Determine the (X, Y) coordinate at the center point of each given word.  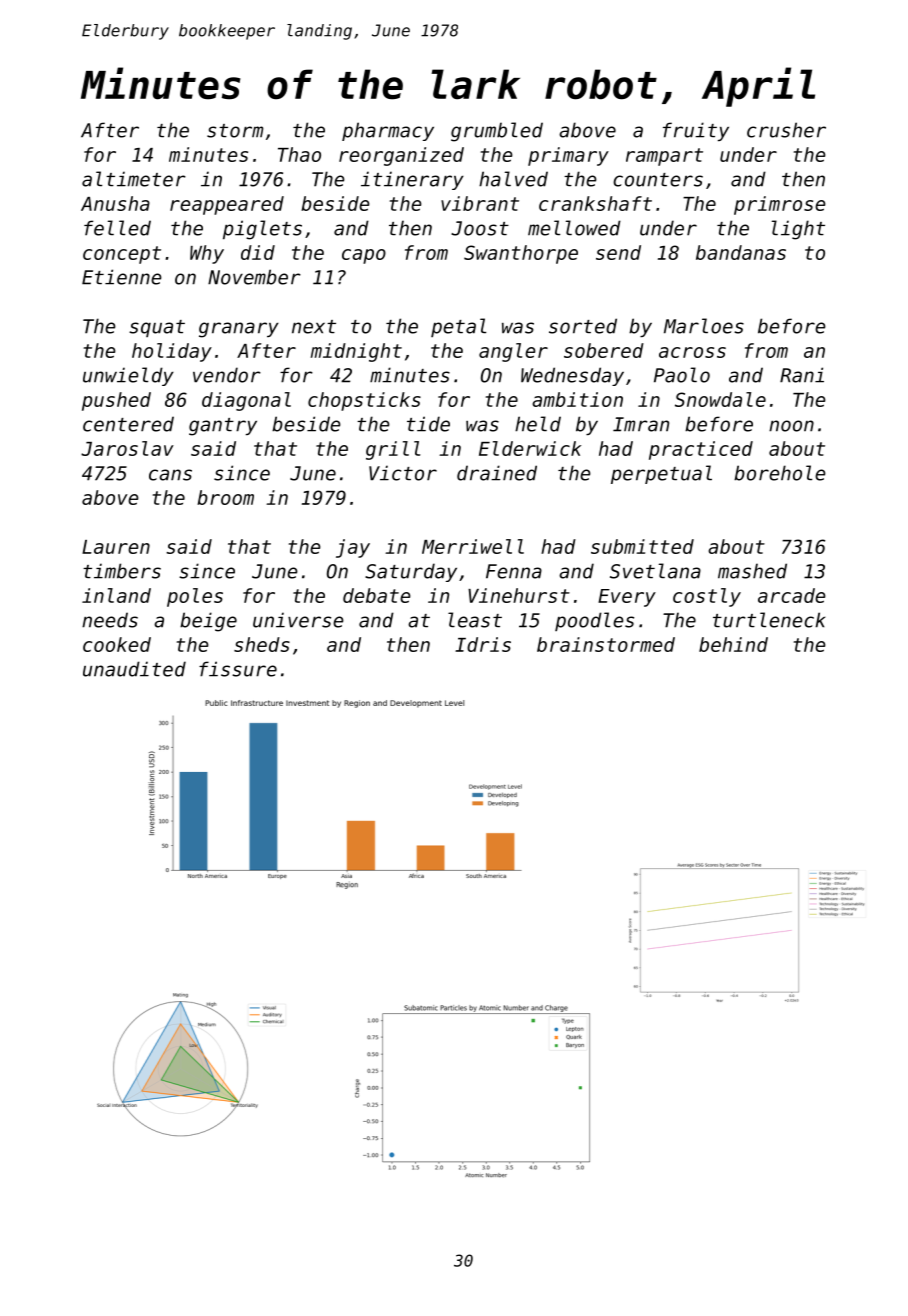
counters (658, 180)
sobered (604, 350)
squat (157, 328)
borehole (780, 473)
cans (170, 475)
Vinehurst (519, 595)
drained (497, 473)
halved (513, 179)
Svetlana (655, 571)
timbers (122, 571)
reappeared (227, 205)
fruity (696, 131)
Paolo (682, 375)
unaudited (134, 669)
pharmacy (388, 131)
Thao (299, 154)
